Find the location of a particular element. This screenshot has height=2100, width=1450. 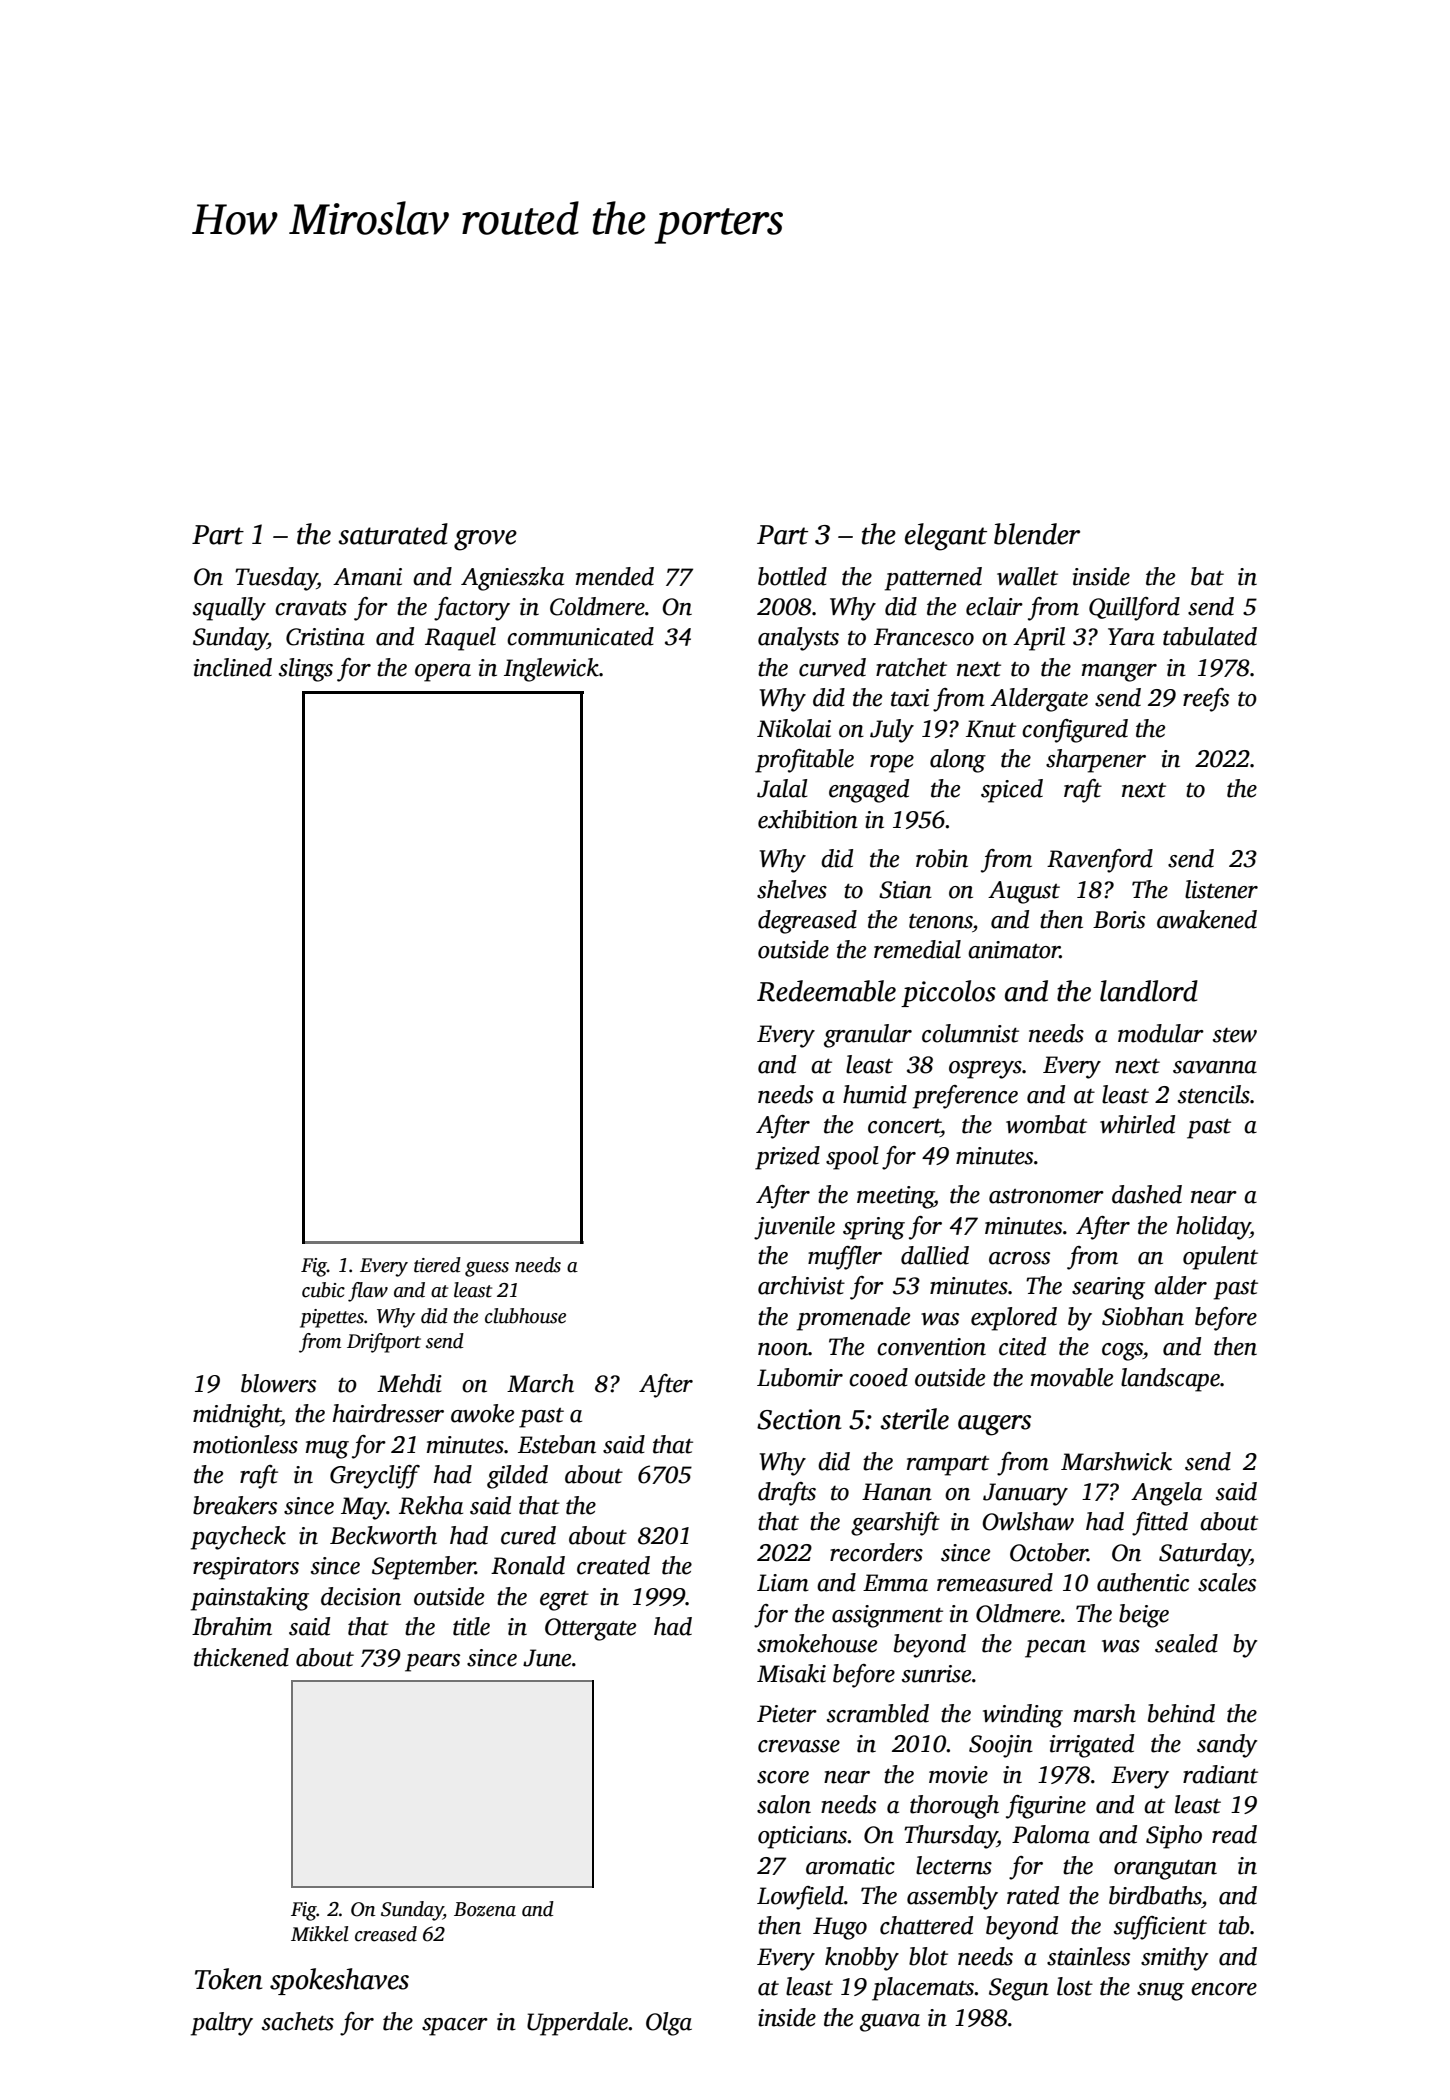

searing is located at coordinates (1108, 1288).
